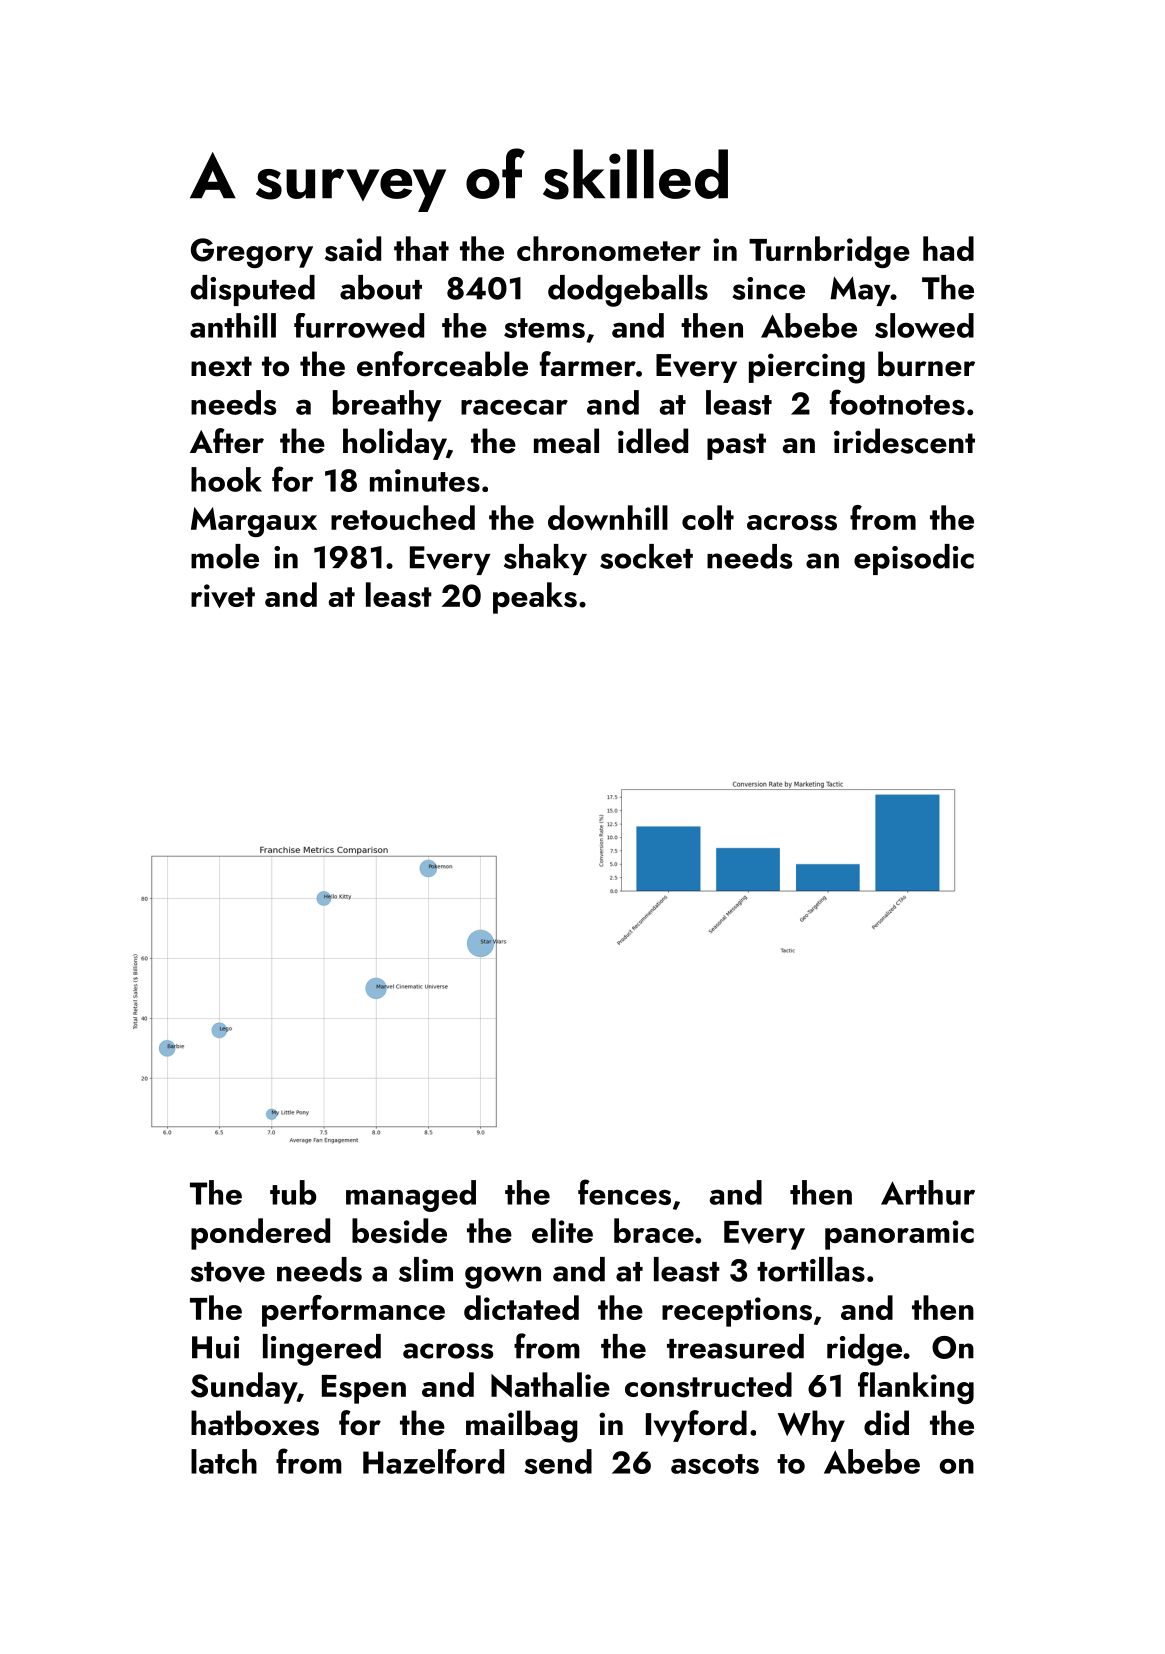  I want to click on rivet, so click(223, 596).
